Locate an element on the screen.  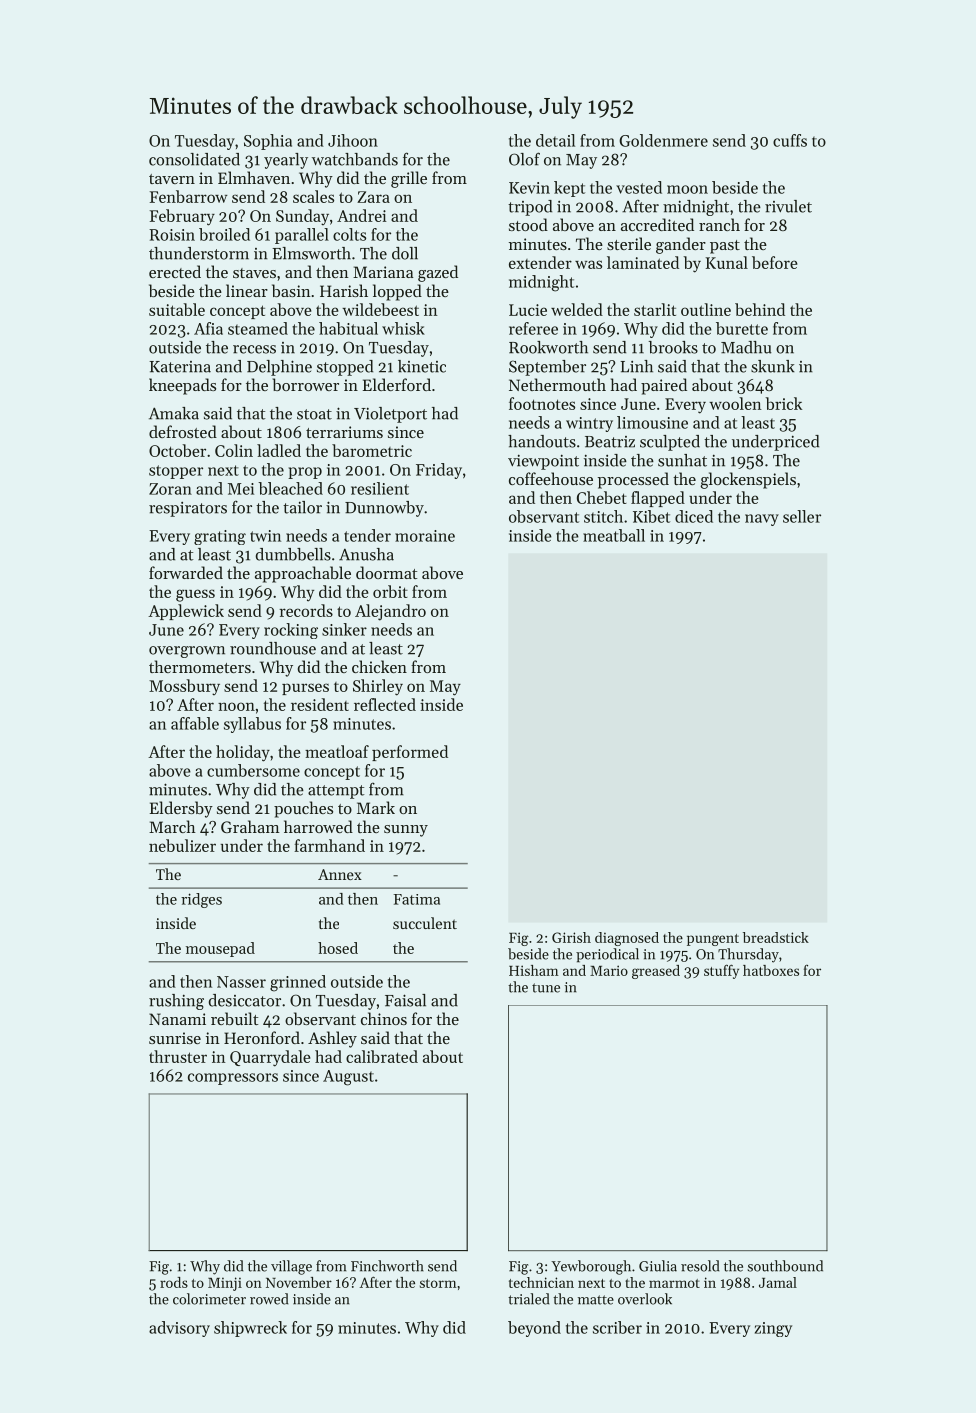
navy is located at coordinates (762, 520).
